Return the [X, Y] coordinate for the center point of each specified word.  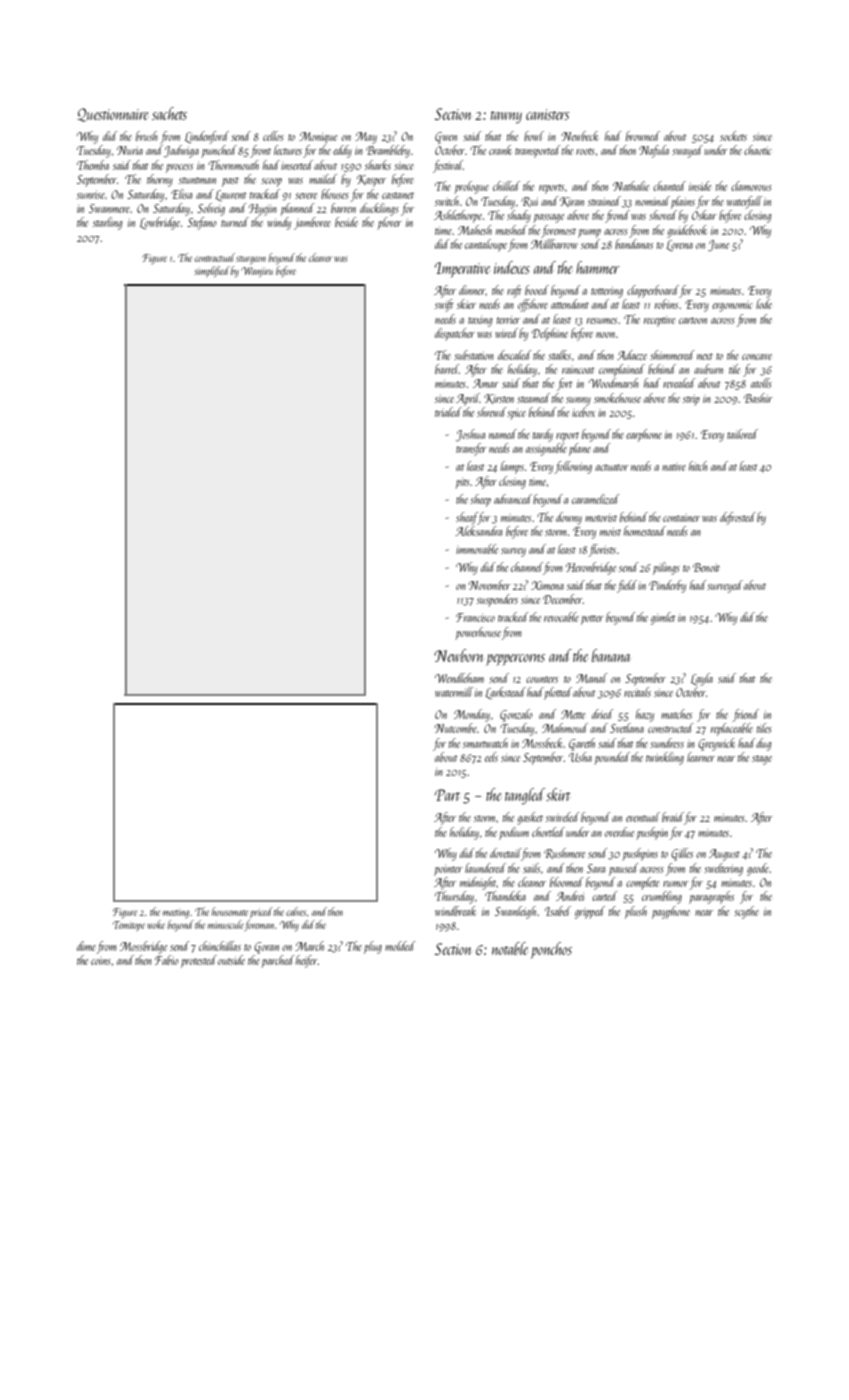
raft [514, 291]
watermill [454, 692]
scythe [746, 912]
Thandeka [505, 896]
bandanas [634, 244]
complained [622, 370]
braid [673, 817]
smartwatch [485, 743]
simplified [212, 271]
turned [235, 222]
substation [473, 355]
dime [86, 946]
